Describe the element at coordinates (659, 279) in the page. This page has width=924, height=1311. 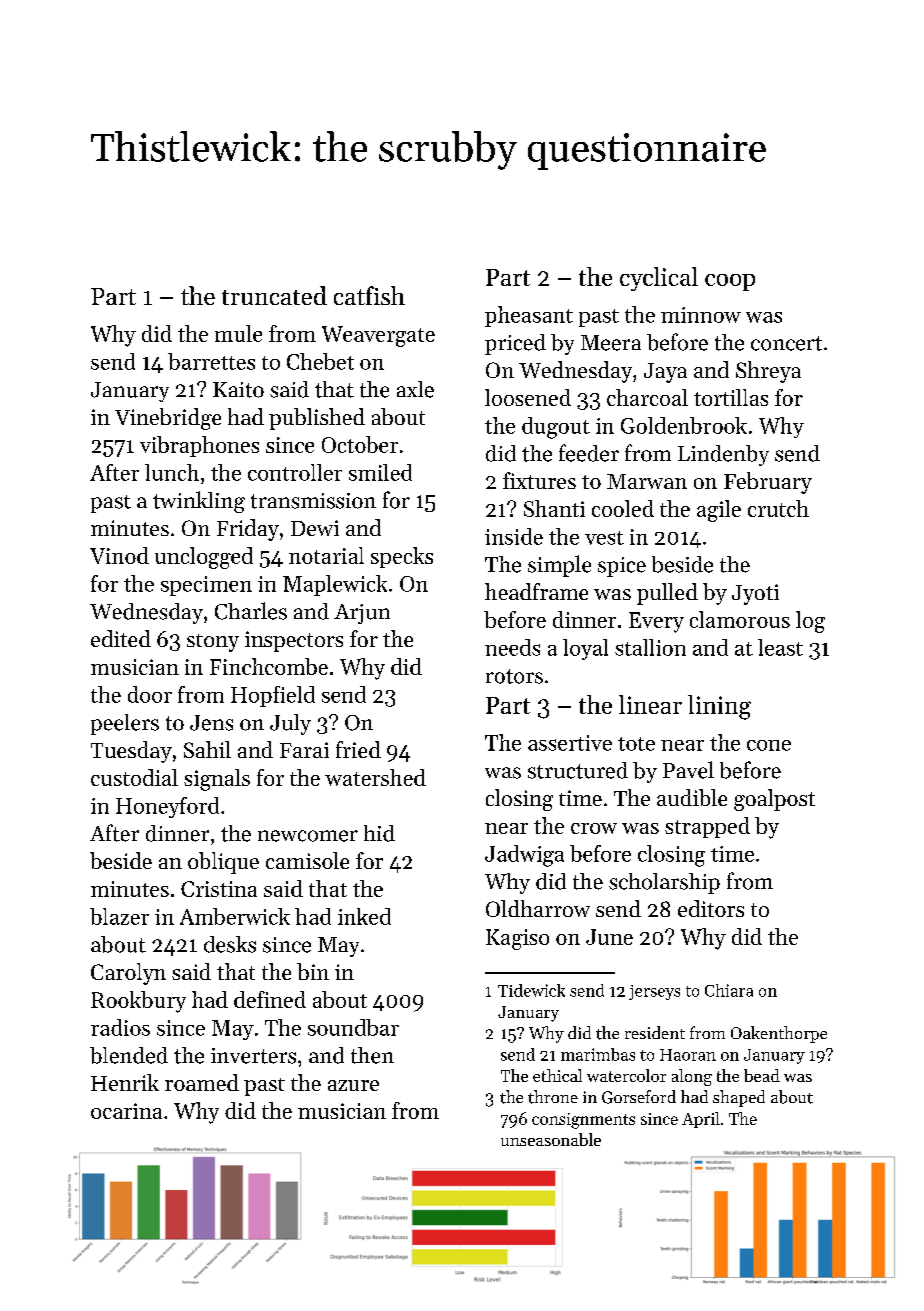
I see `cyclical` at that location.
